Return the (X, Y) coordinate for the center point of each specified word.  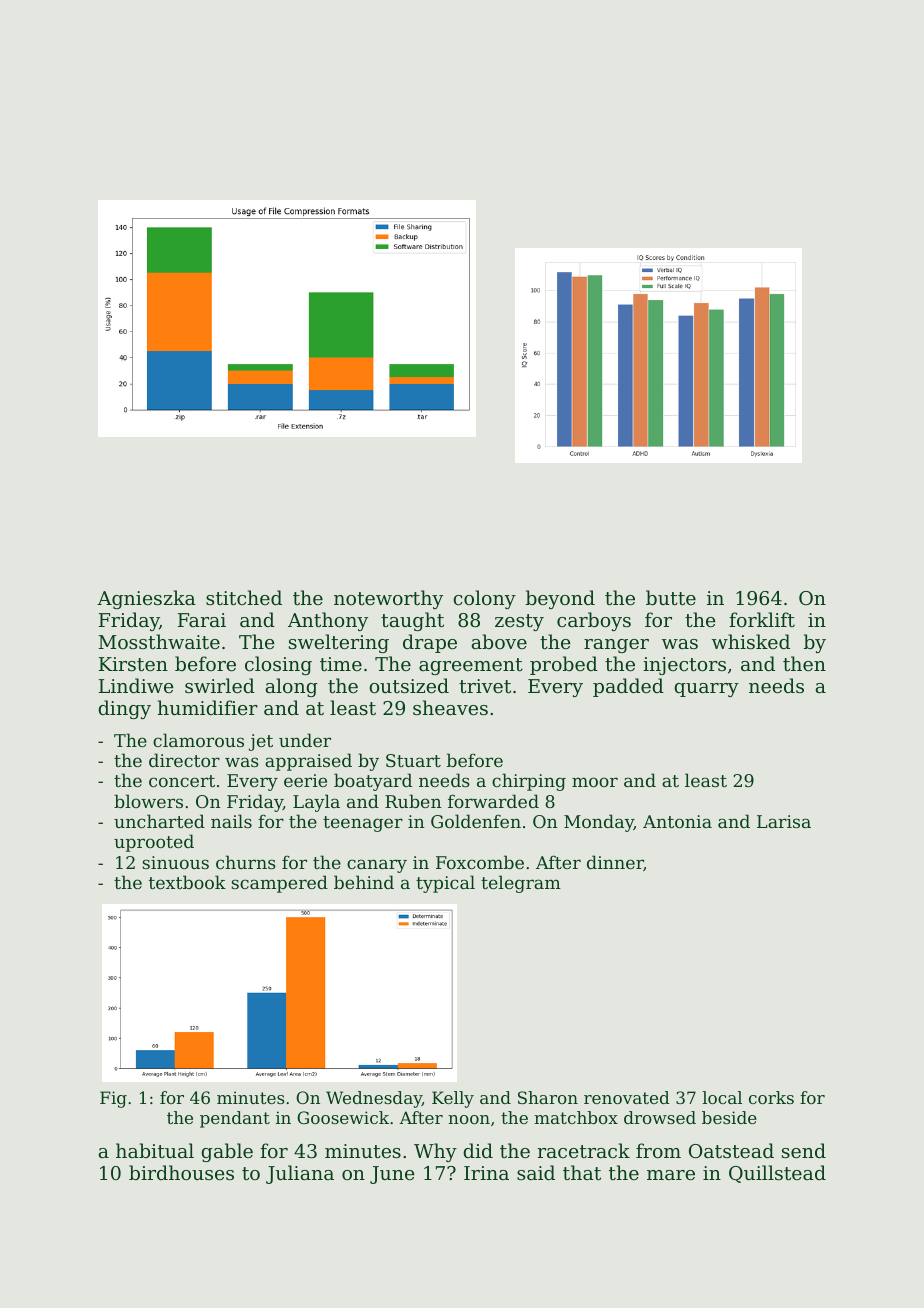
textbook (187, 882)
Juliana (300, 1174)
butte (671, 597)
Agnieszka (146, 599)
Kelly (453, 1099)
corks (771, 1097)
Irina (486, 1173)
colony (484, 599)
